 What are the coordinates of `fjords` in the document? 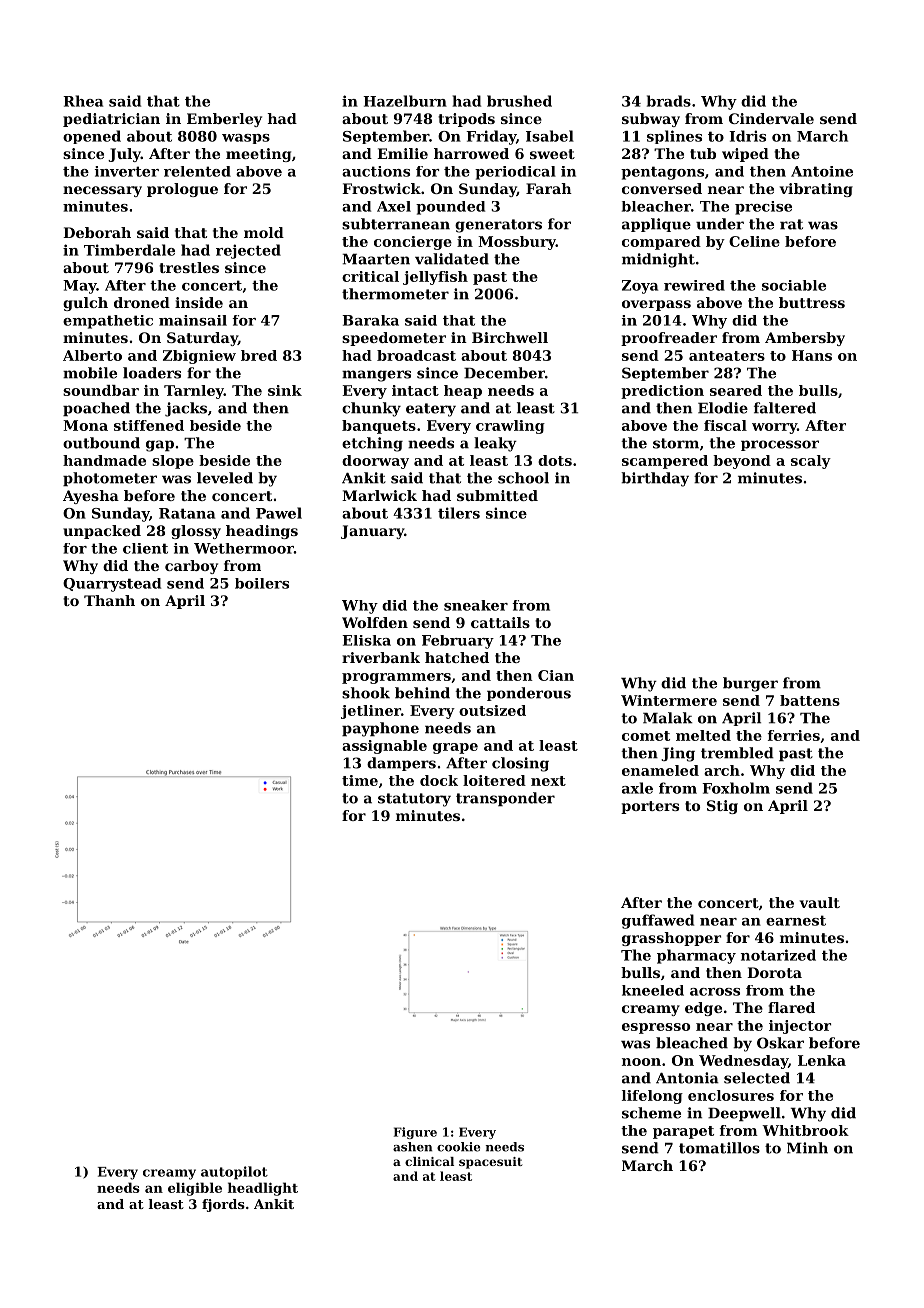 It's located at (223, 1205).
